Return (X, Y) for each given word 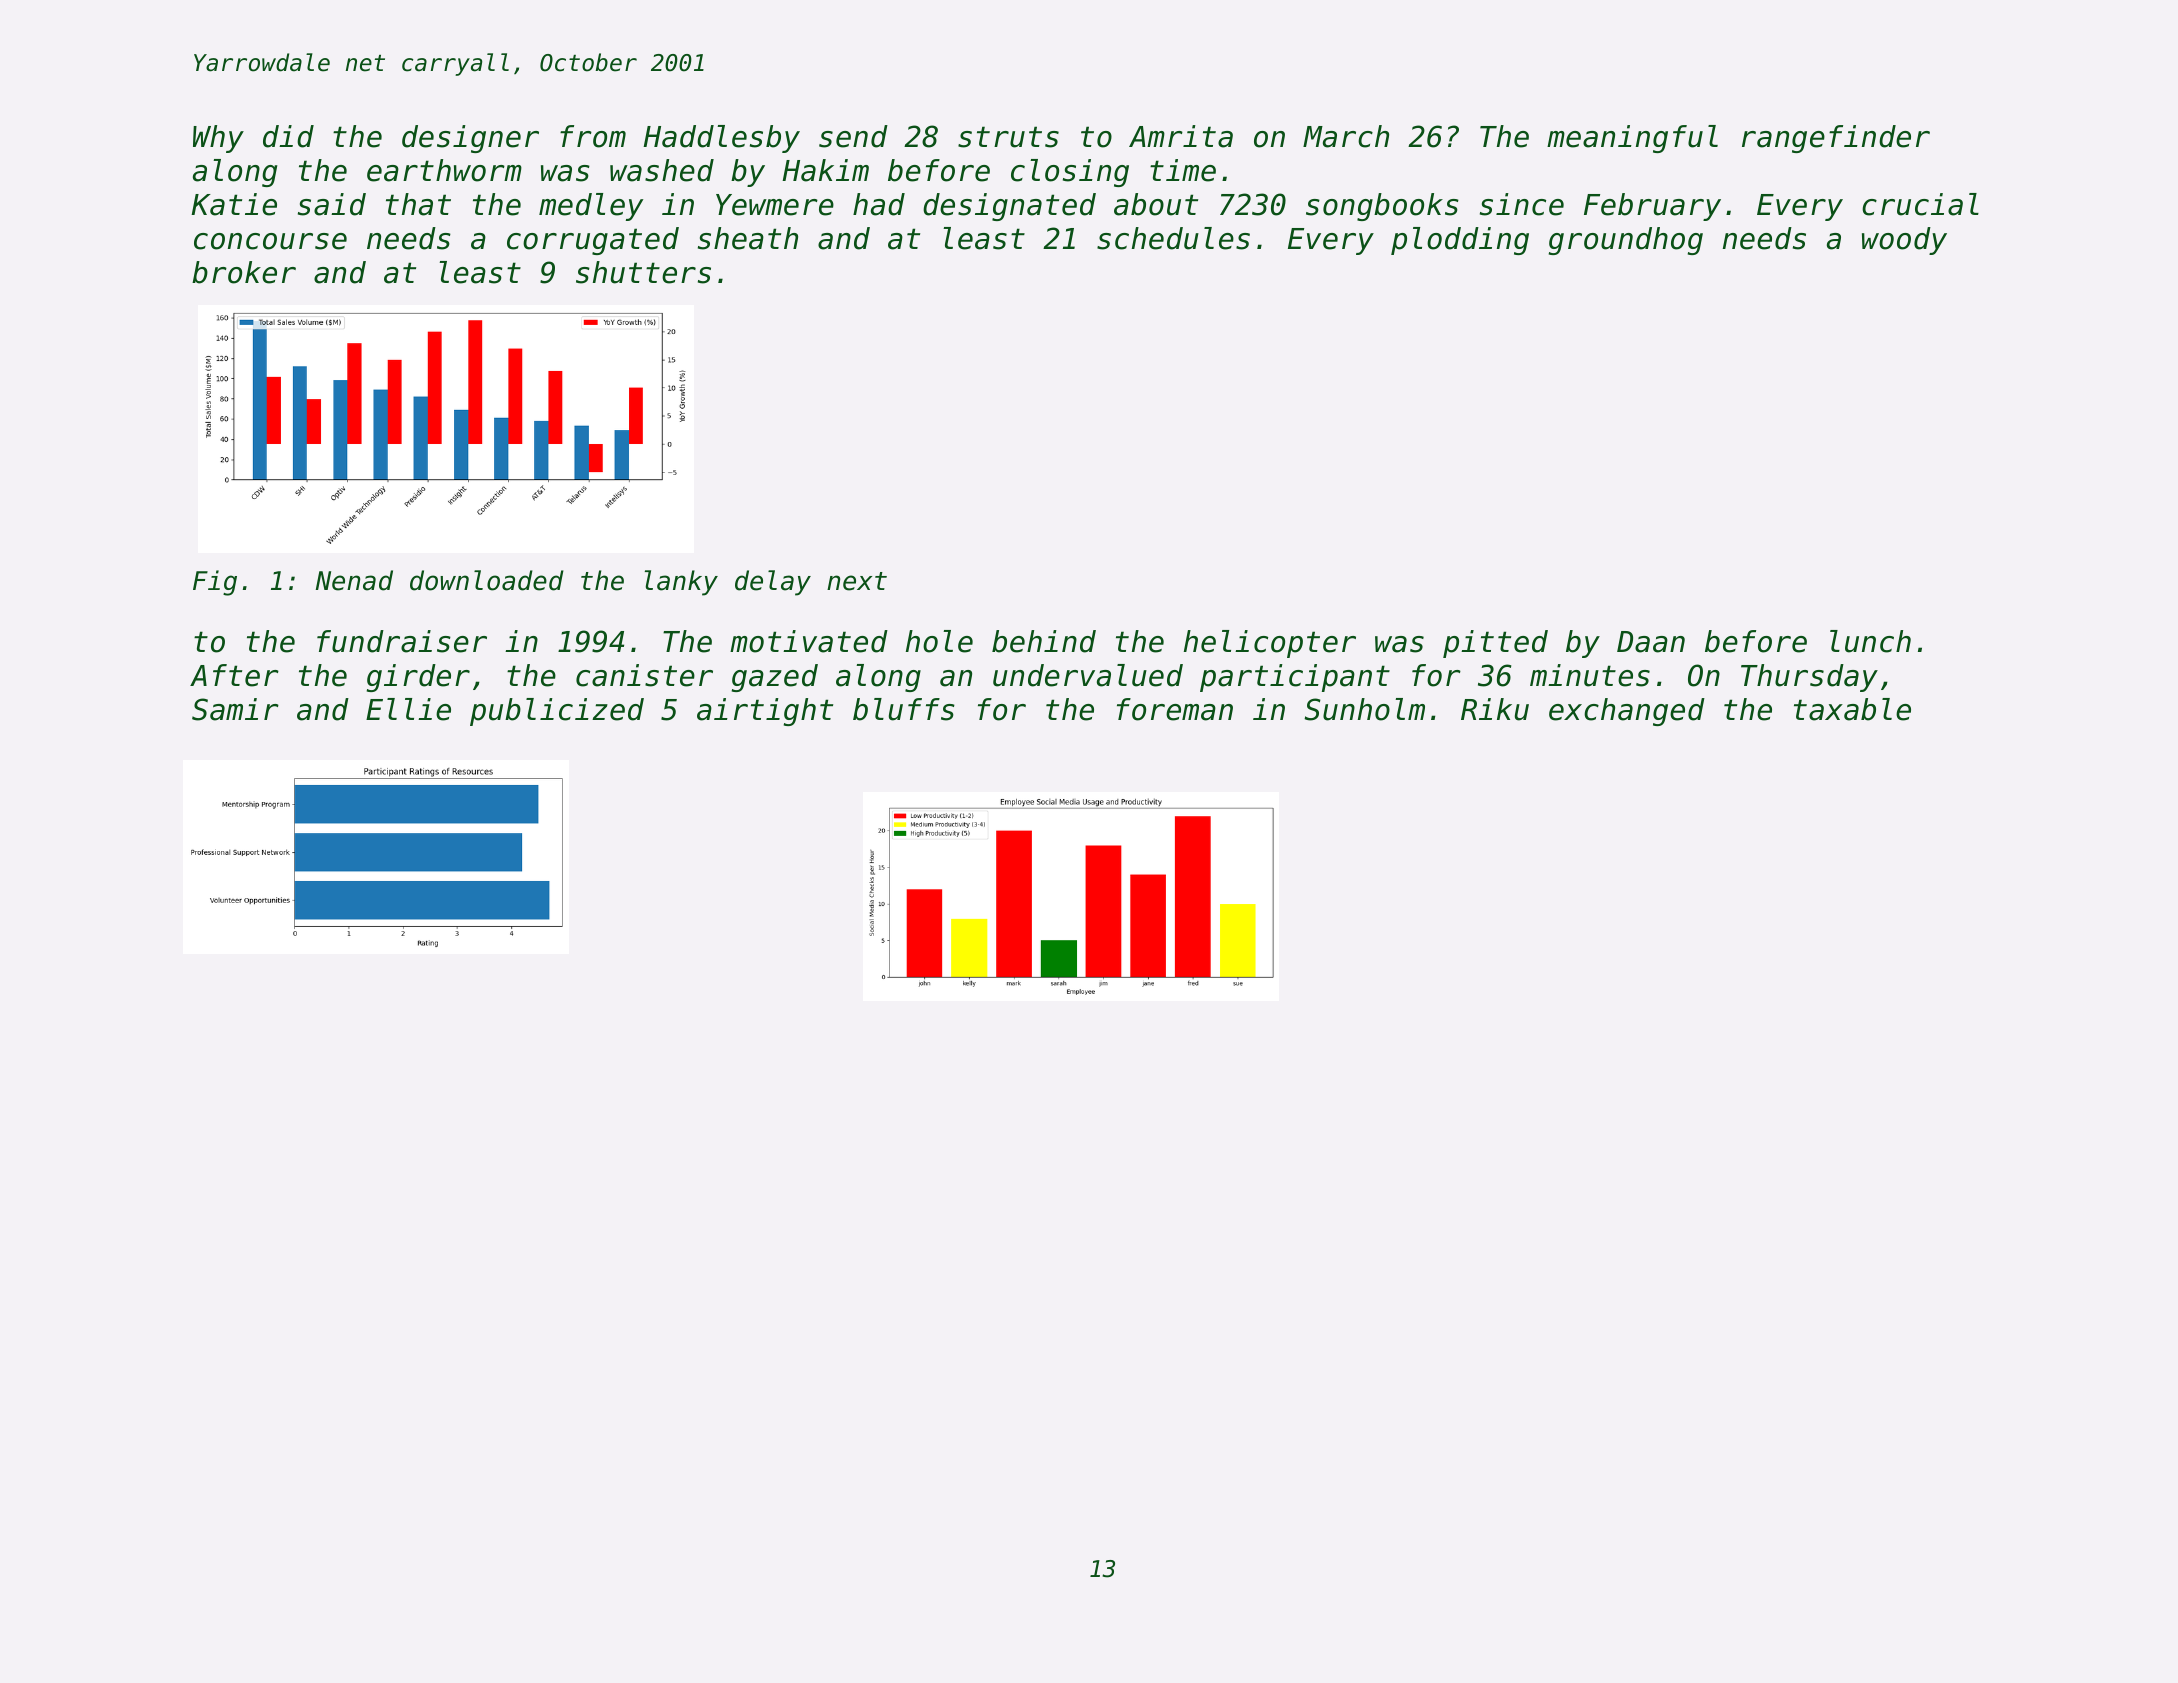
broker (244, 272)
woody (1904, 241)
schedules (1173, 238)
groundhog (1626, 241)
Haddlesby (721, 139)
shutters (643, 272)
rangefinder (1836, 139)
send (853, 136)
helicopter (1270, 644)
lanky (681, 583)
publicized (557, 712)
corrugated (593, 241)
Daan (1651, 642)
